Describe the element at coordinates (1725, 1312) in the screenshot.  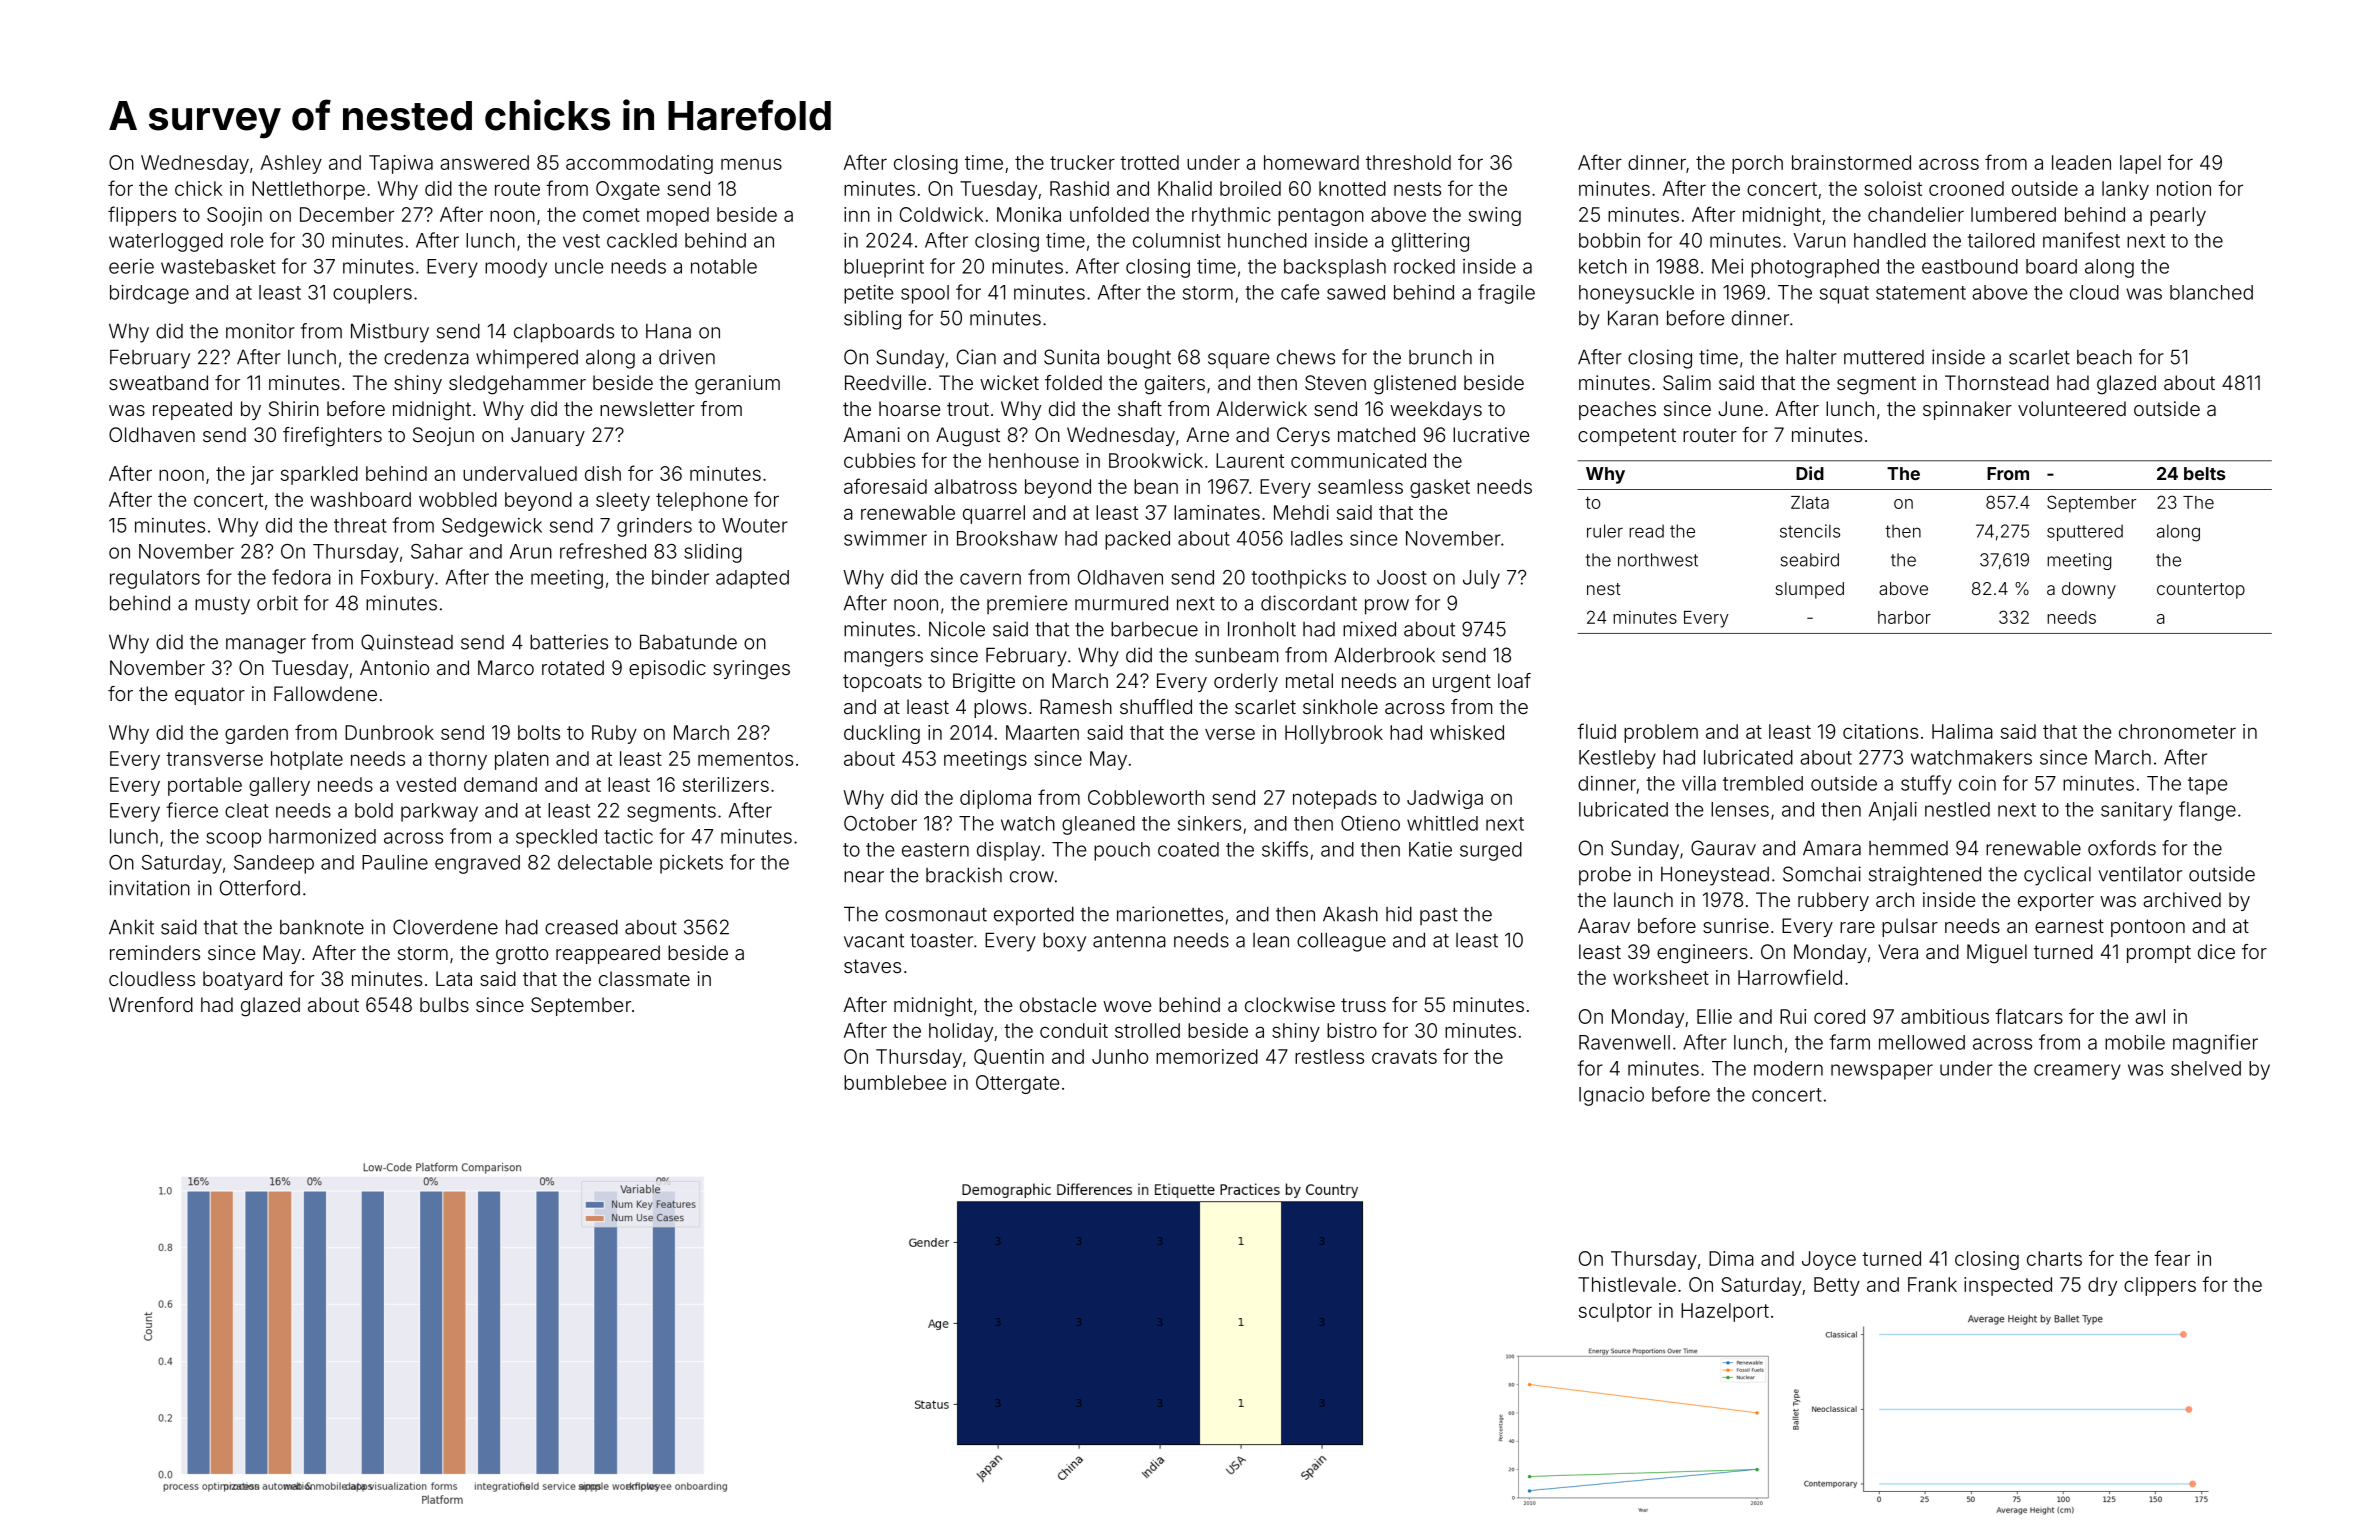
I see `Hazelport` at that location.
